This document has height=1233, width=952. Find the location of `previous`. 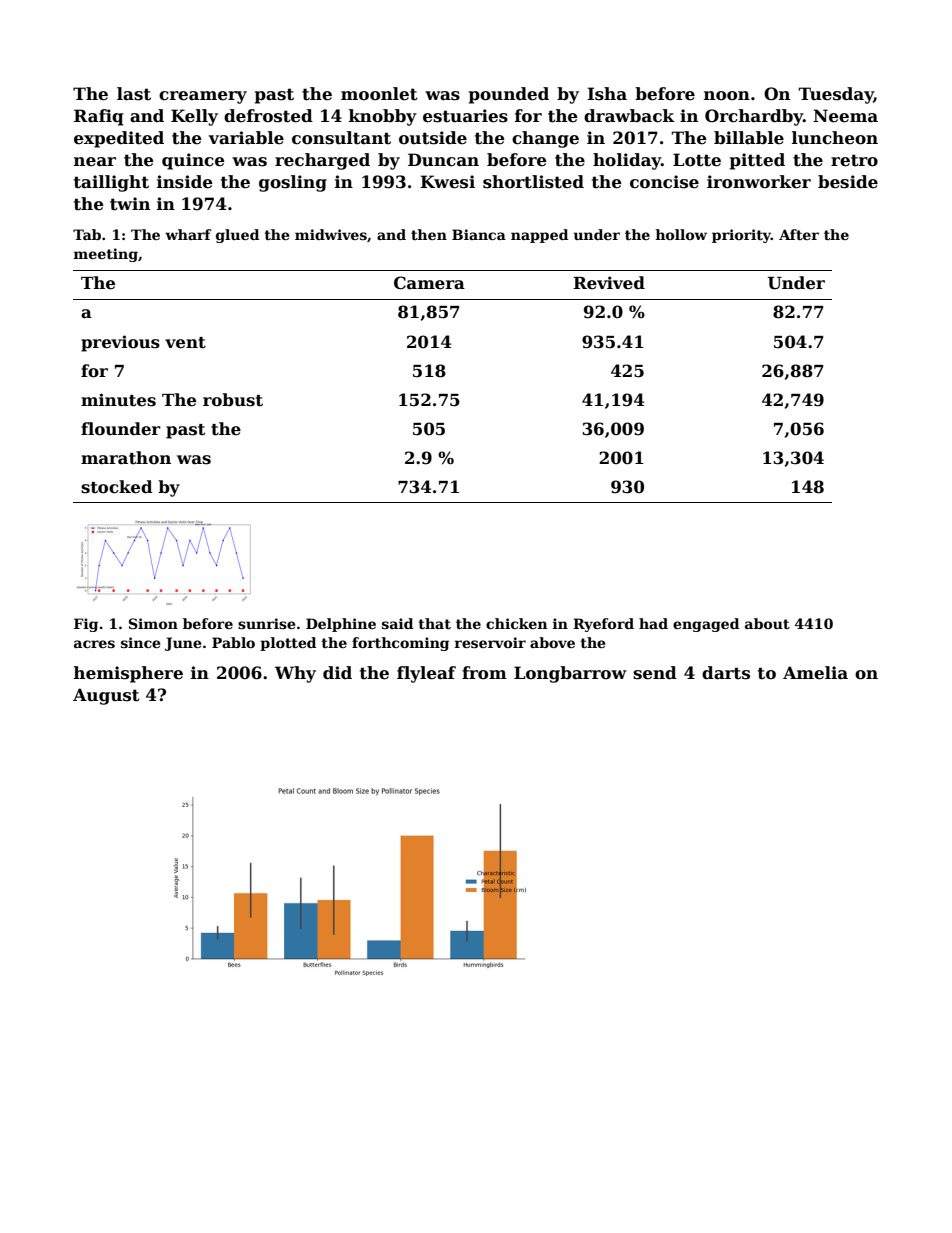

previous is located at coordinates (120, 343).
